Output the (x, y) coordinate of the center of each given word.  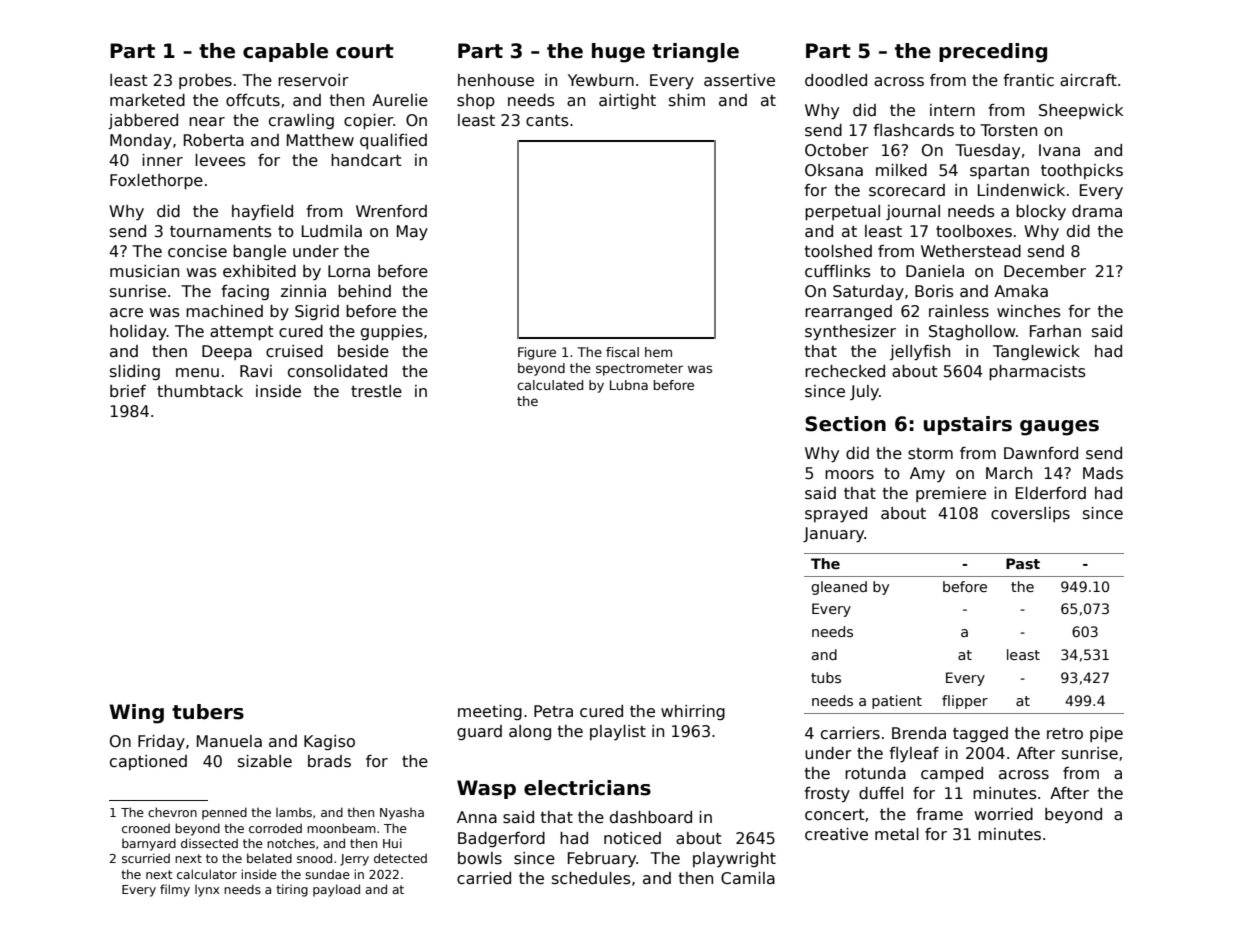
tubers (208, 712)
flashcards (913, 130)
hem (658, 352)
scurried (146, 858)
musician (144, 271)
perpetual (842, 212)
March (1009, 473)
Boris (934, 291)
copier (369, 121)
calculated (550, 385)
